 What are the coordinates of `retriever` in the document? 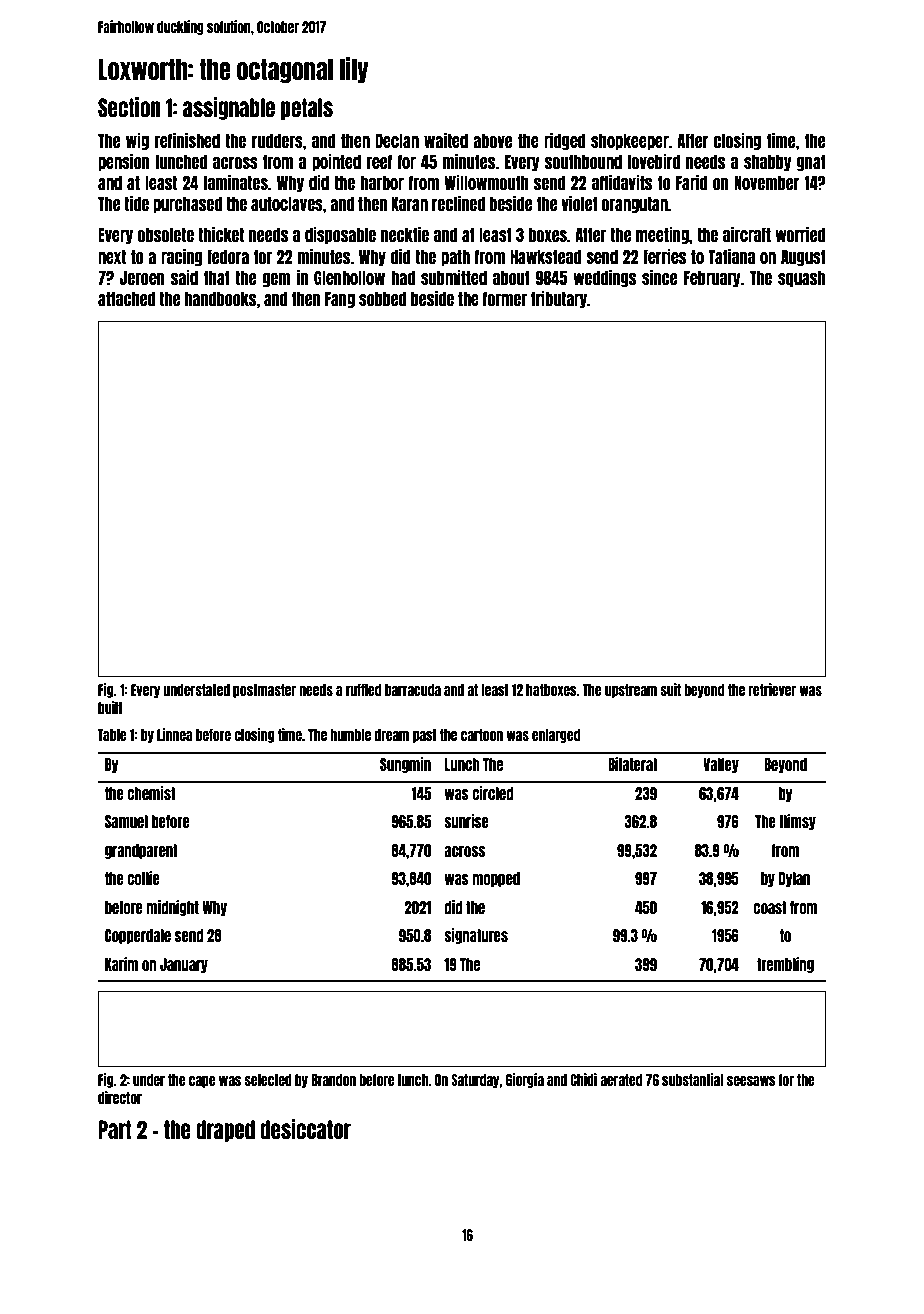 It's located at (772, 689).
